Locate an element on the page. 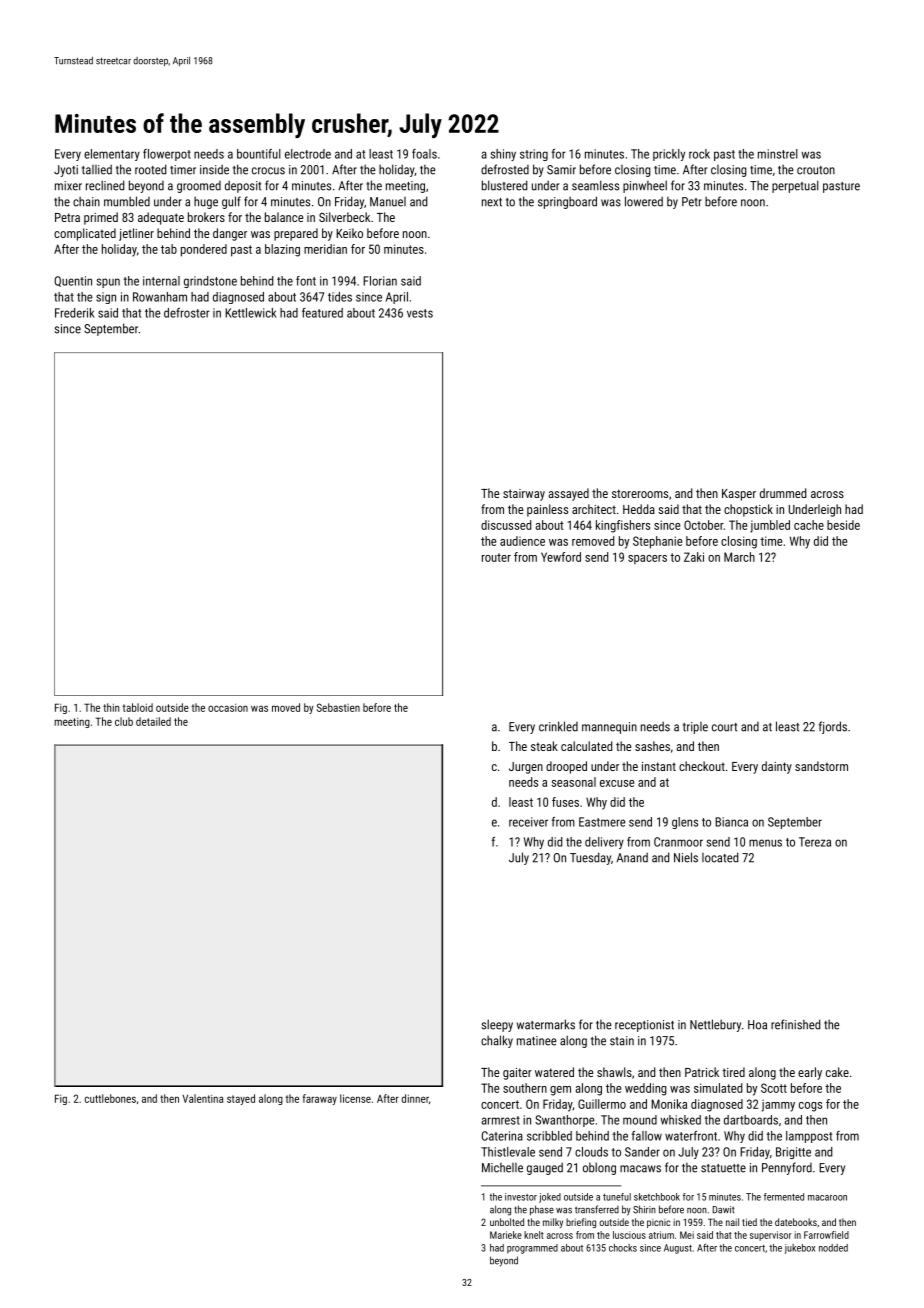  occasion is located at coordinates (228, 708).
